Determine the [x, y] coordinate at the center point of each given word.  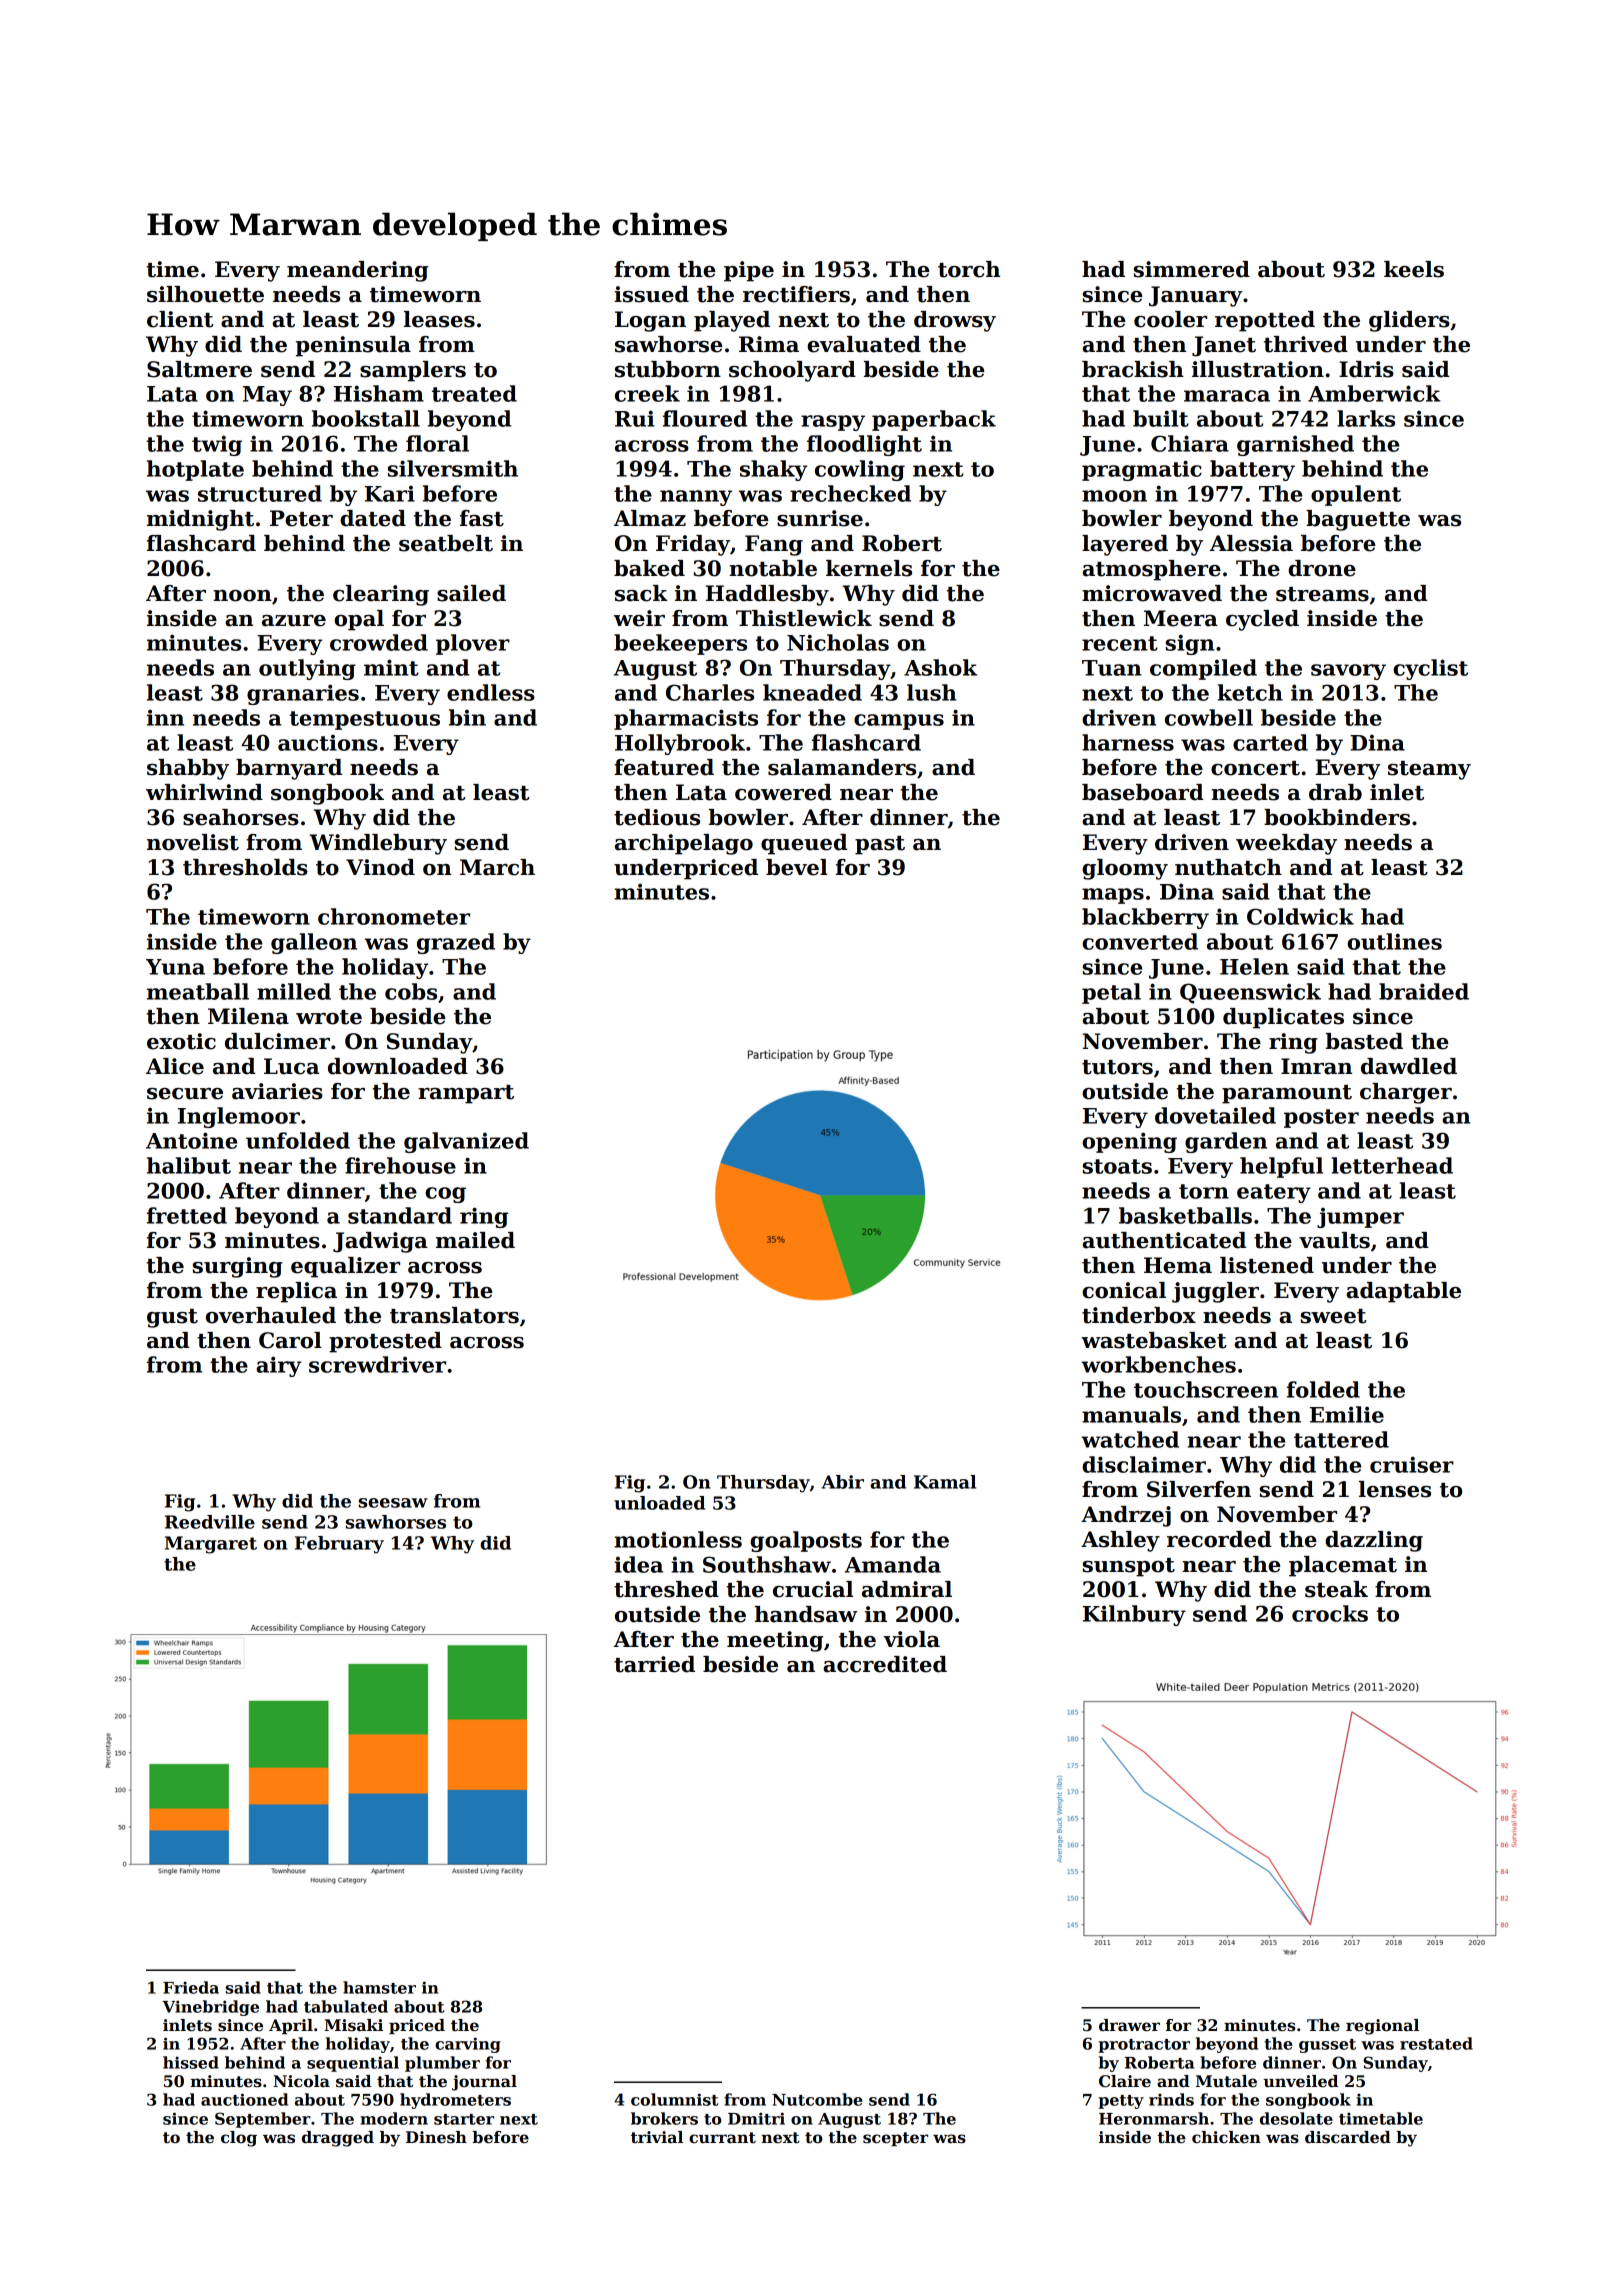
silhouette [205, 294]
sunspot [1128, 1567]
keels [1414, 269]
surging [237, 1267]
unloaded [659, 1503]
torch [969, 269]
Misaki [353, 2025]
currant [722, 2137]
